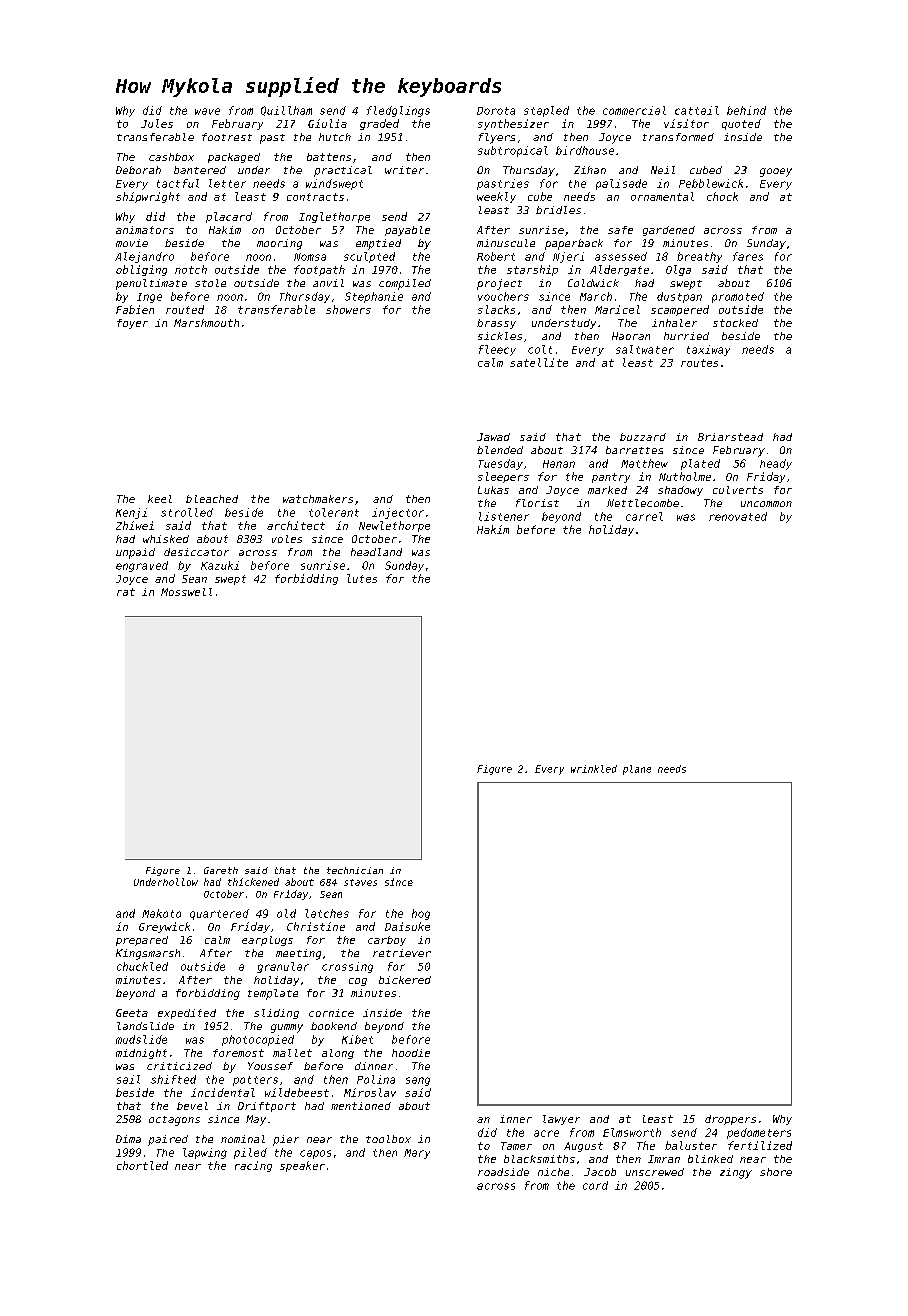  I want to click on placard, so click(229, 217).
